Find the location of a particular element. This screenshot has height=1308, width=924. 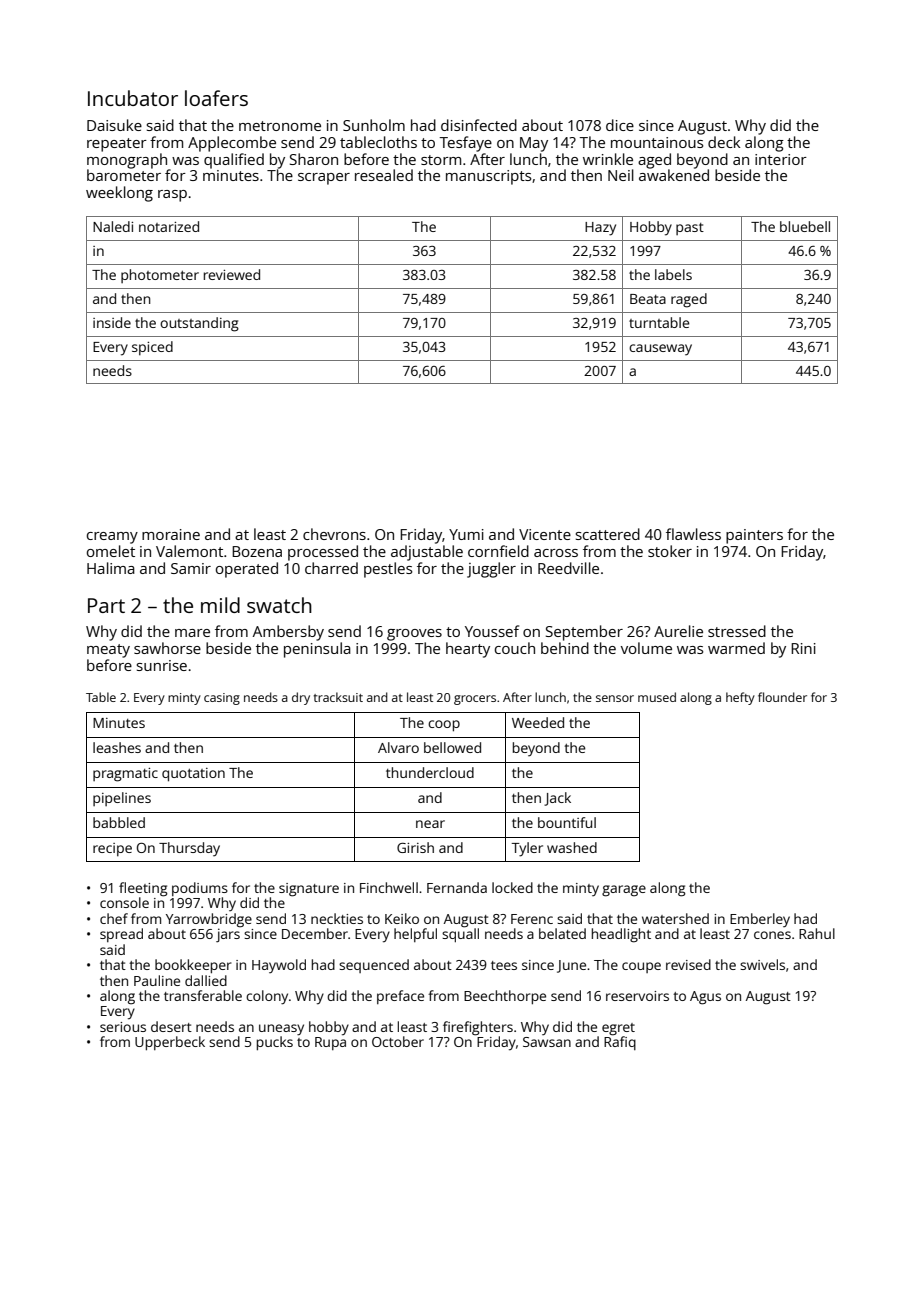

Rahul is located at coordinates (817, 933).
